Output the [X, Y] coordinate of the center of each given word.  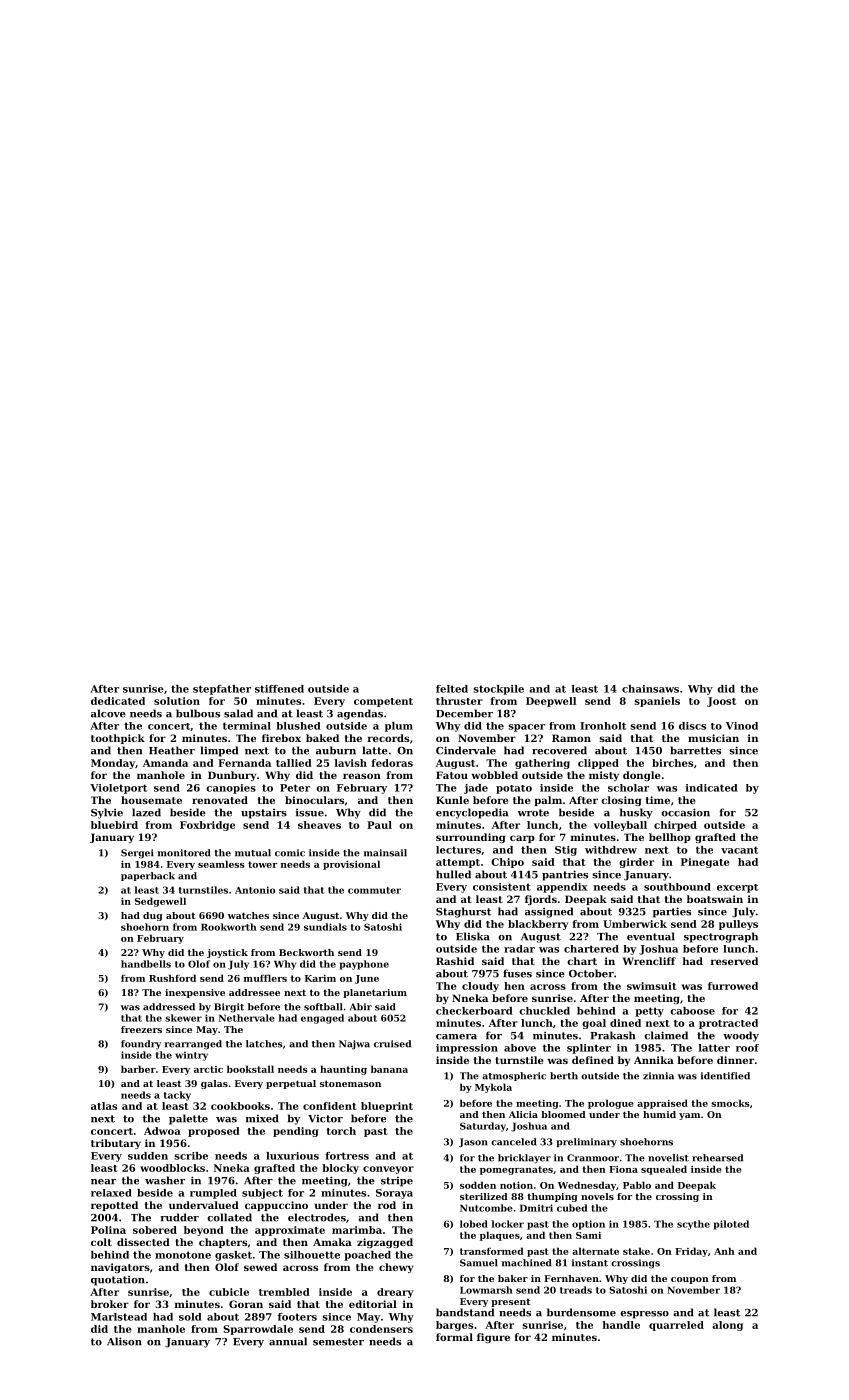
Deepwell [551, 702]
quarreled [676, 1326]
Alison [124, 1341]
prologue [611, 1104]
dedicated [118, 701]
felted [452, 689]
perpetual [291, 1084]
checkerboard [474, 1011]
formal [454, 1337]
